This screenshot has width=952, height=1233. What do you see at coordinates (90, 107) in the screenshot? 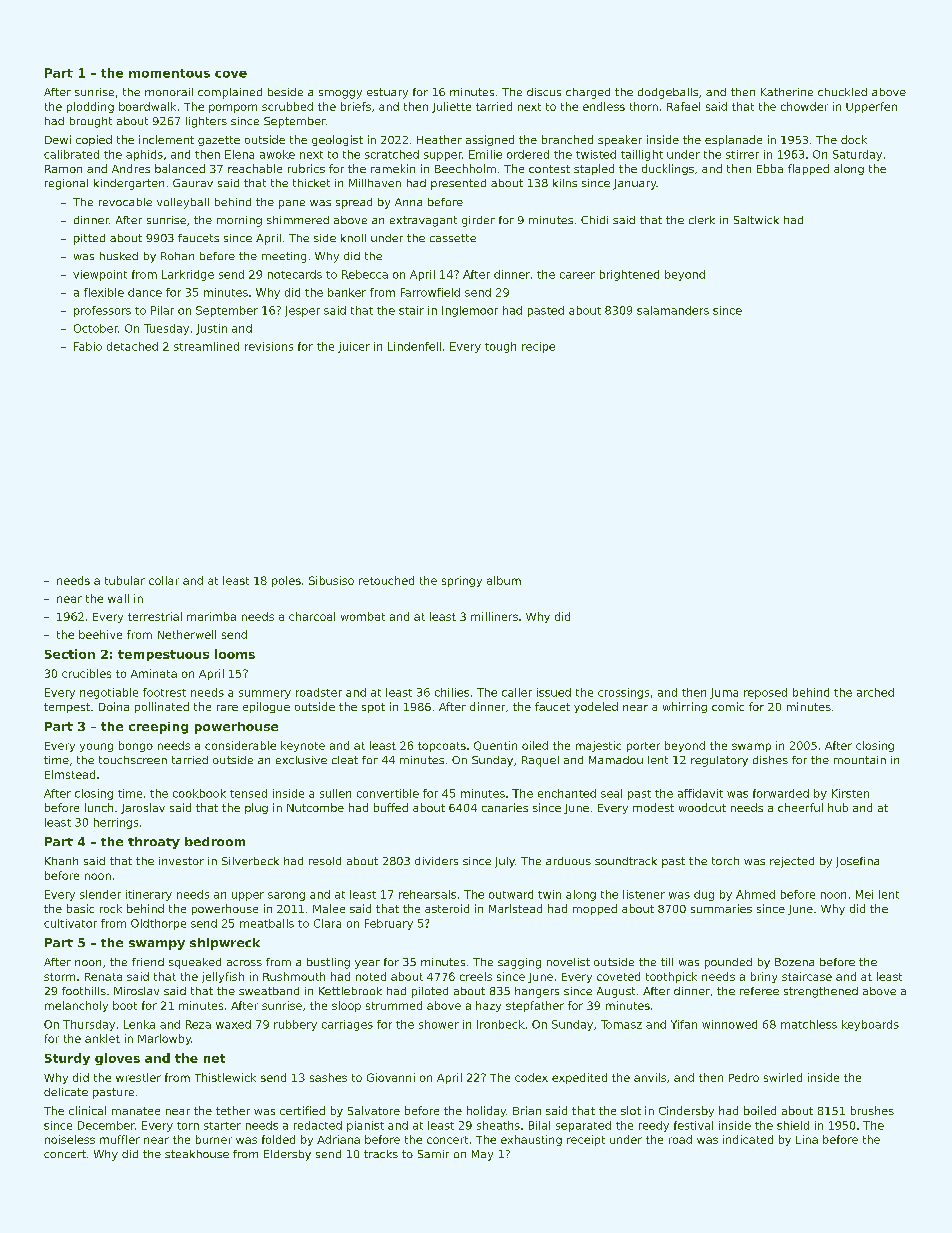
I see `plodding` at bounding box center [90, 107].
